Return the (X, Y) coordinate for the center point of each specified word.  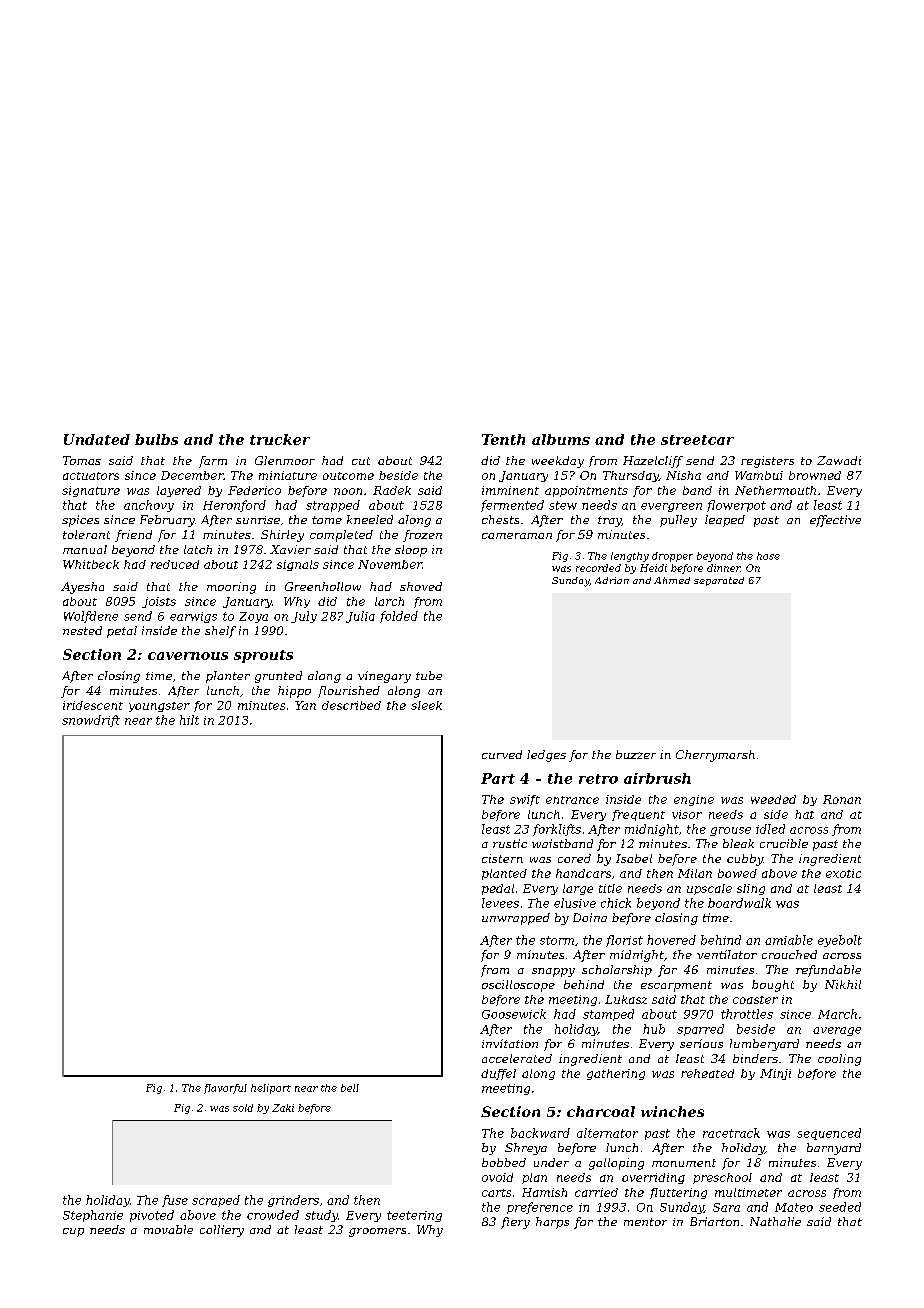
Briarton (714, 1221)
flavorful (225, 1089)
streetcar (697, 440)
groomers (377, 1232)
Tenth (503, 439)
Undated (97, 439)
